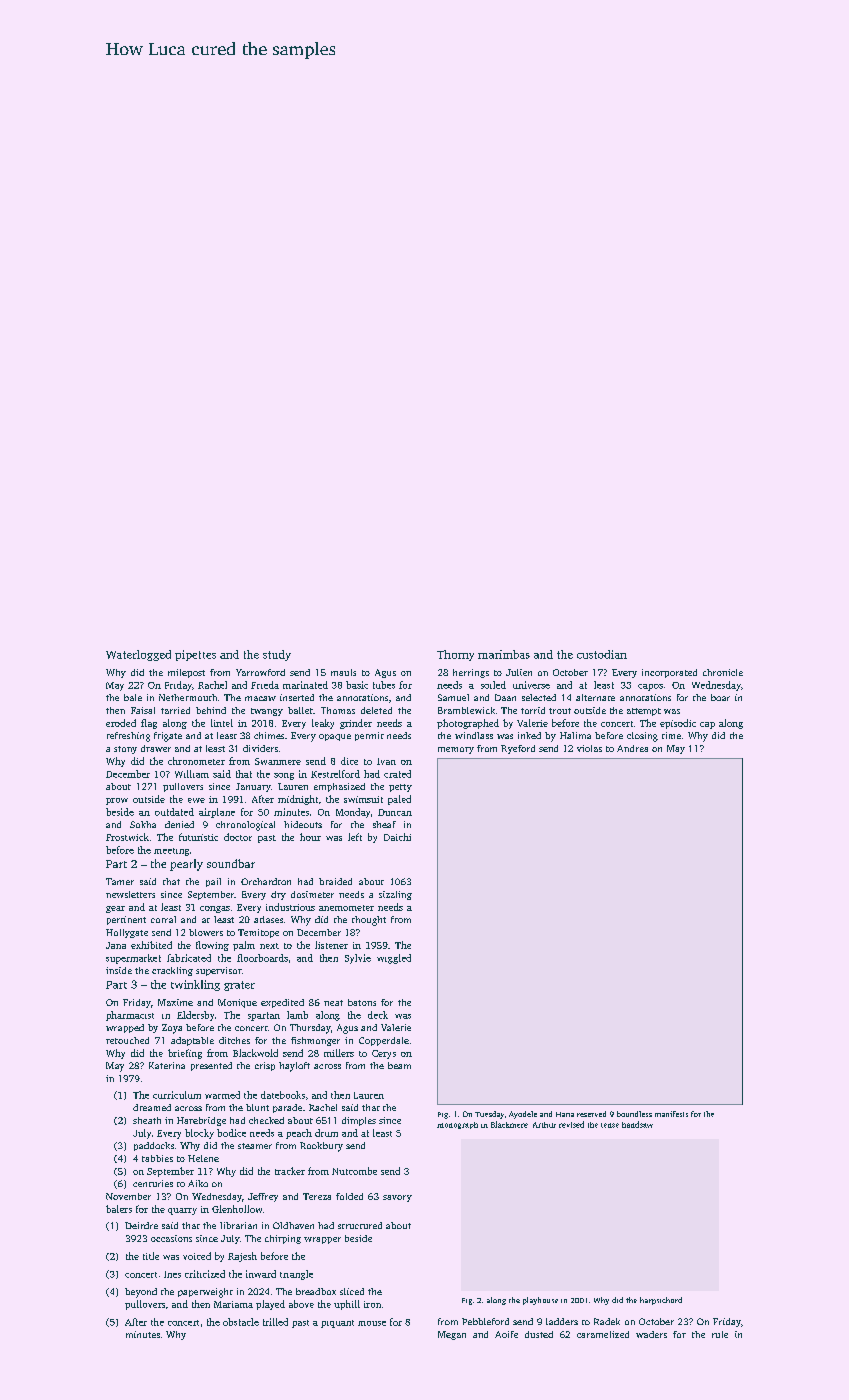  What do you see at coordinates (195, 655) in the document?
I see `pipettes` at bounding box center [195, 655].
